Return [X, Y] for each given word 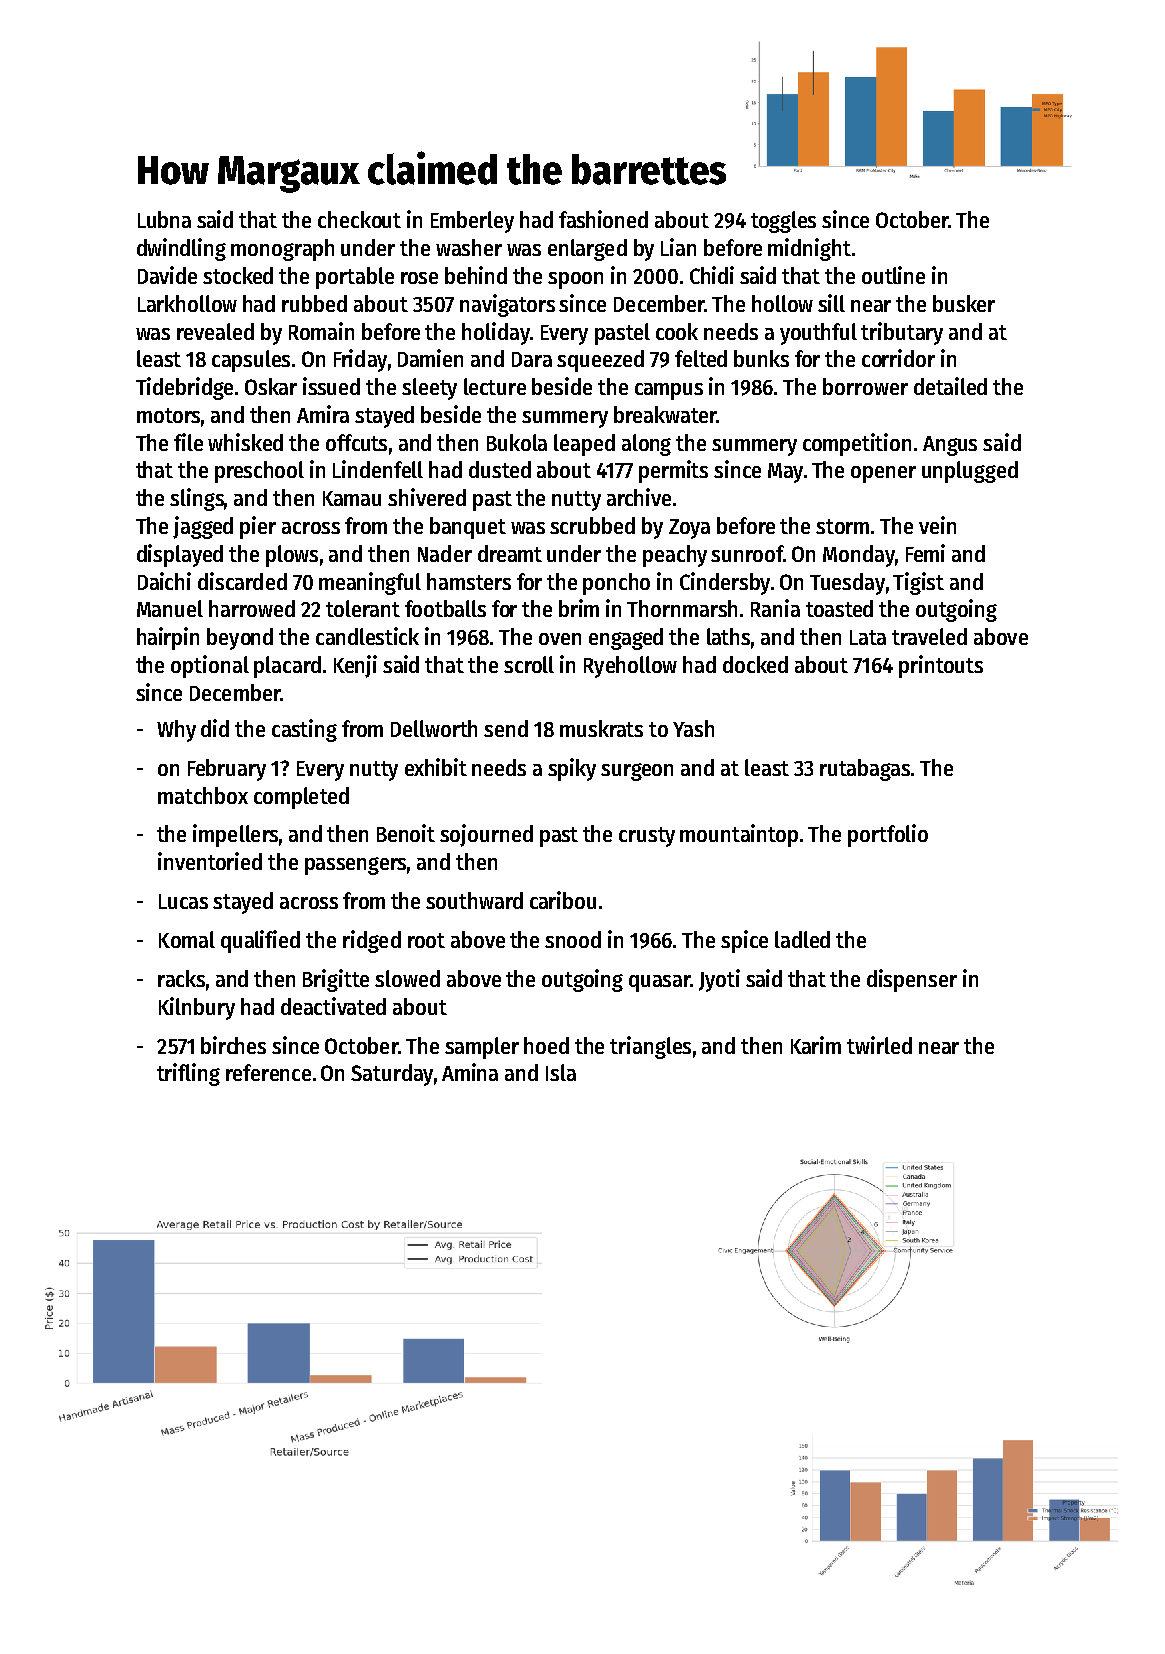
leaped [584, 445]
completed [301, 798]
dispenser [912, 980]
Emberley [472, 222]
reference [268, 1072]
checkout [359, 219]
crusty [647, 837]
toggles [783, 222]
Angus [950, 446]
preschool [259, 472]
